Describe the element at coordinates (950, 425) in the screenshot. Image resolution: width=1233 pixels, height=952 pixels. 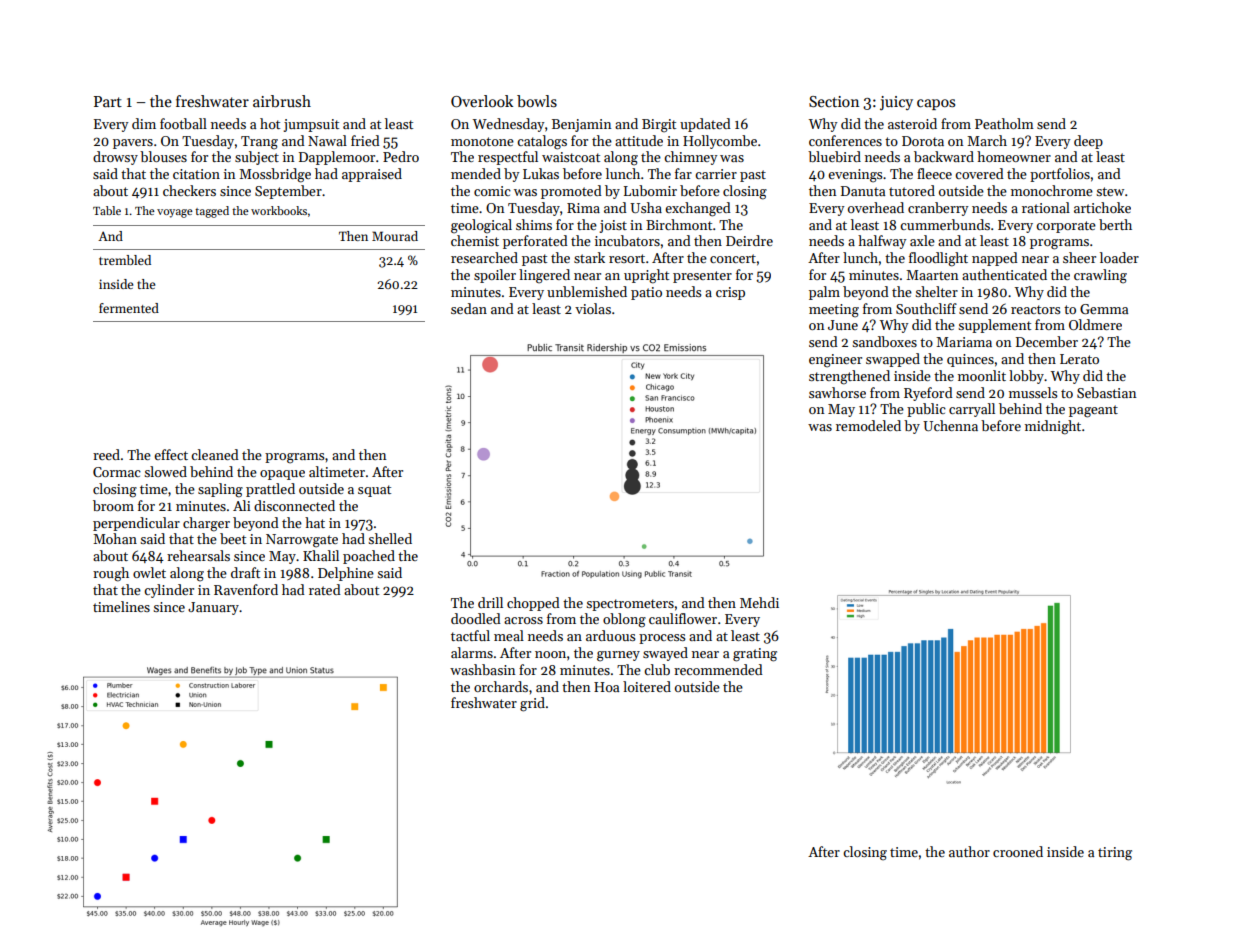
I see `Uchenna` at that location.
